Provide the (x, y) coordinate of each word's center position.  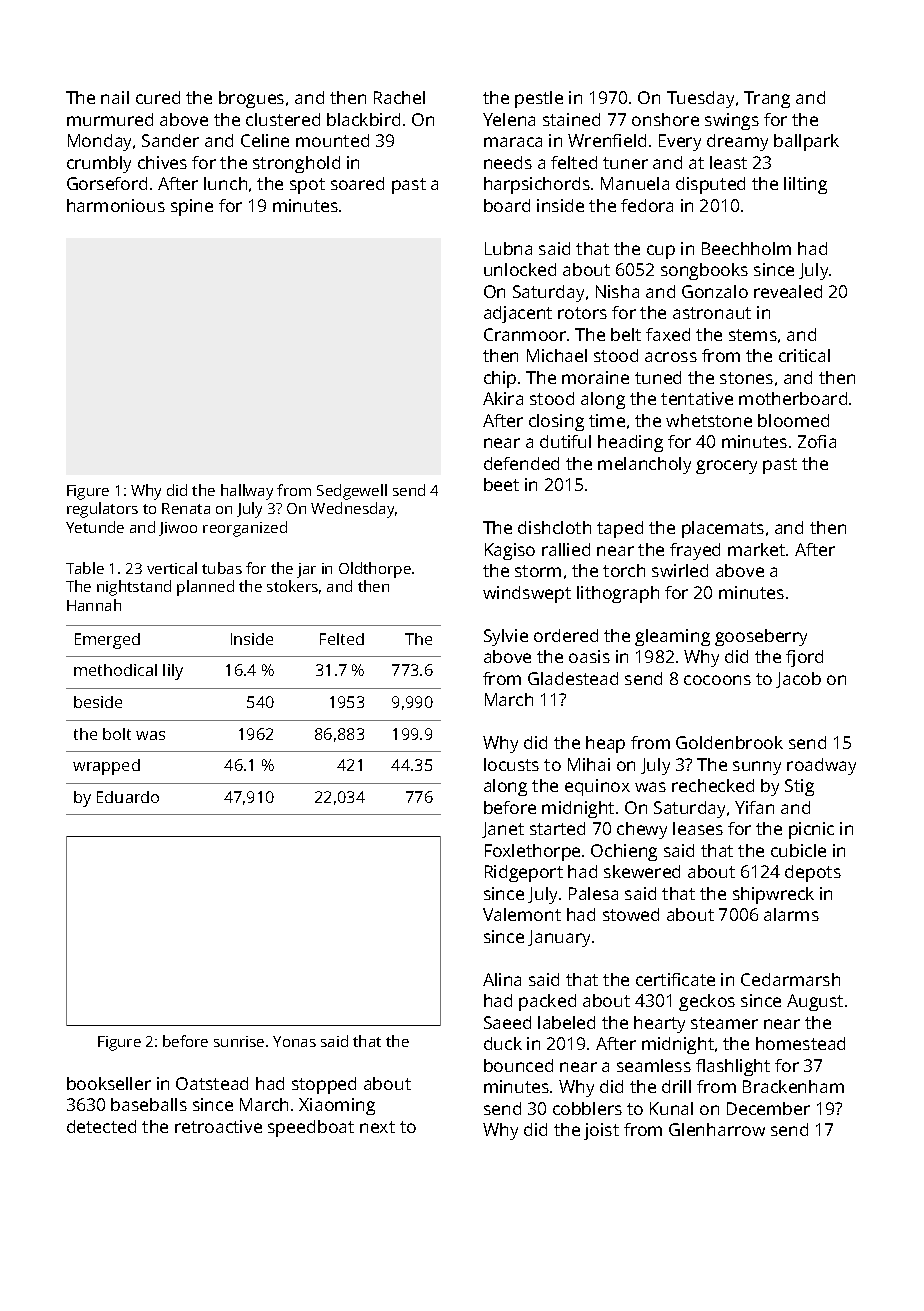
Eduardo (128, 797)
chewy (642, 830)
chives (162, 162)
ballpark (806, 142)
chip (500, 379)
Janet (503, 830)
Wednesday (352, 510)
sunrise (239, 1041)
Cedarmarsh (790, 979)
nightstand (134, 588)
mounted (332, 140)
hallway (247, 492)
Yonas (294, 1041)
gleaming (672, 637)
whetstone (709, 420)
